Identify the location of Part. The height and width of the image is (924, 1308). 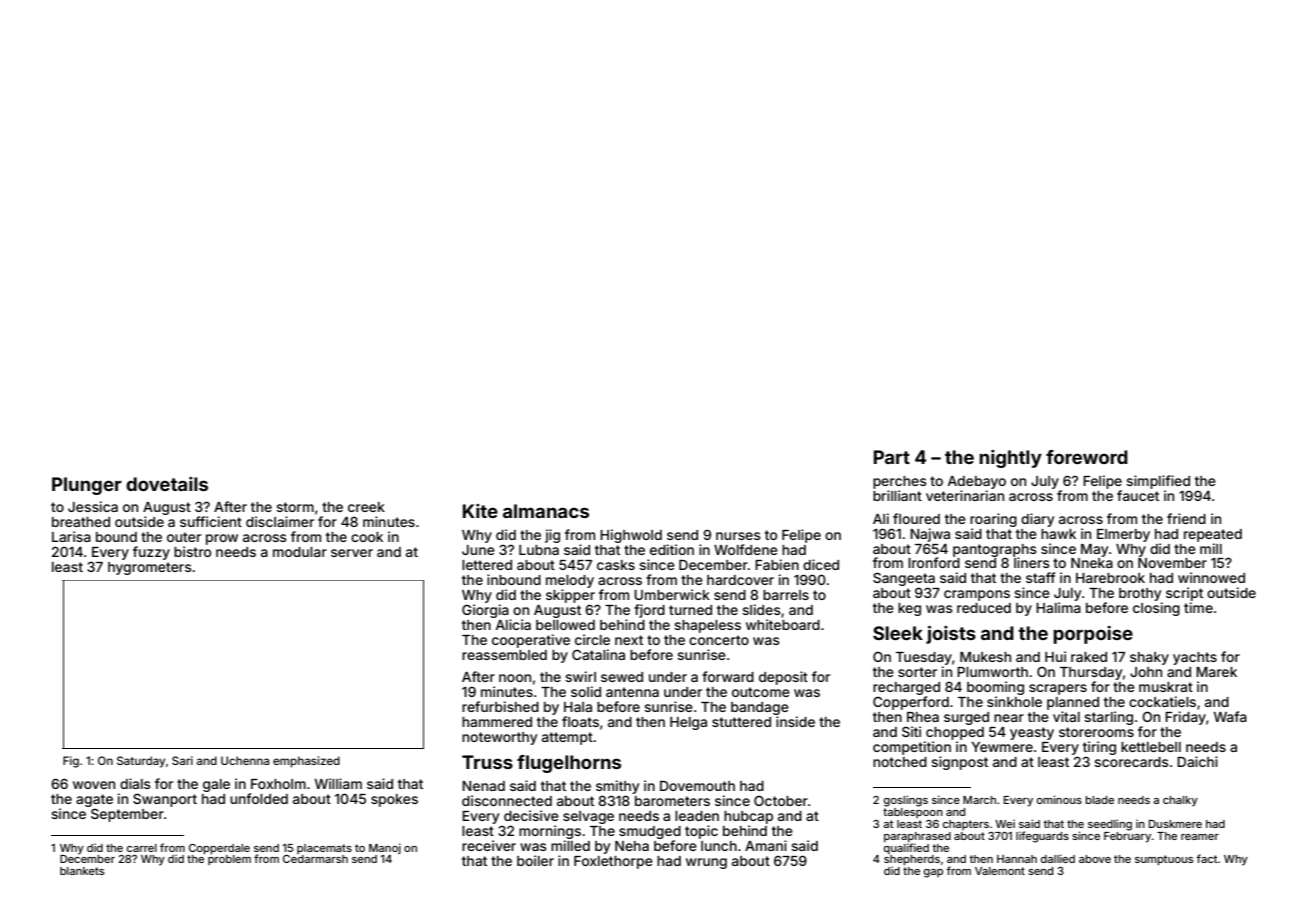
(892, 457).
